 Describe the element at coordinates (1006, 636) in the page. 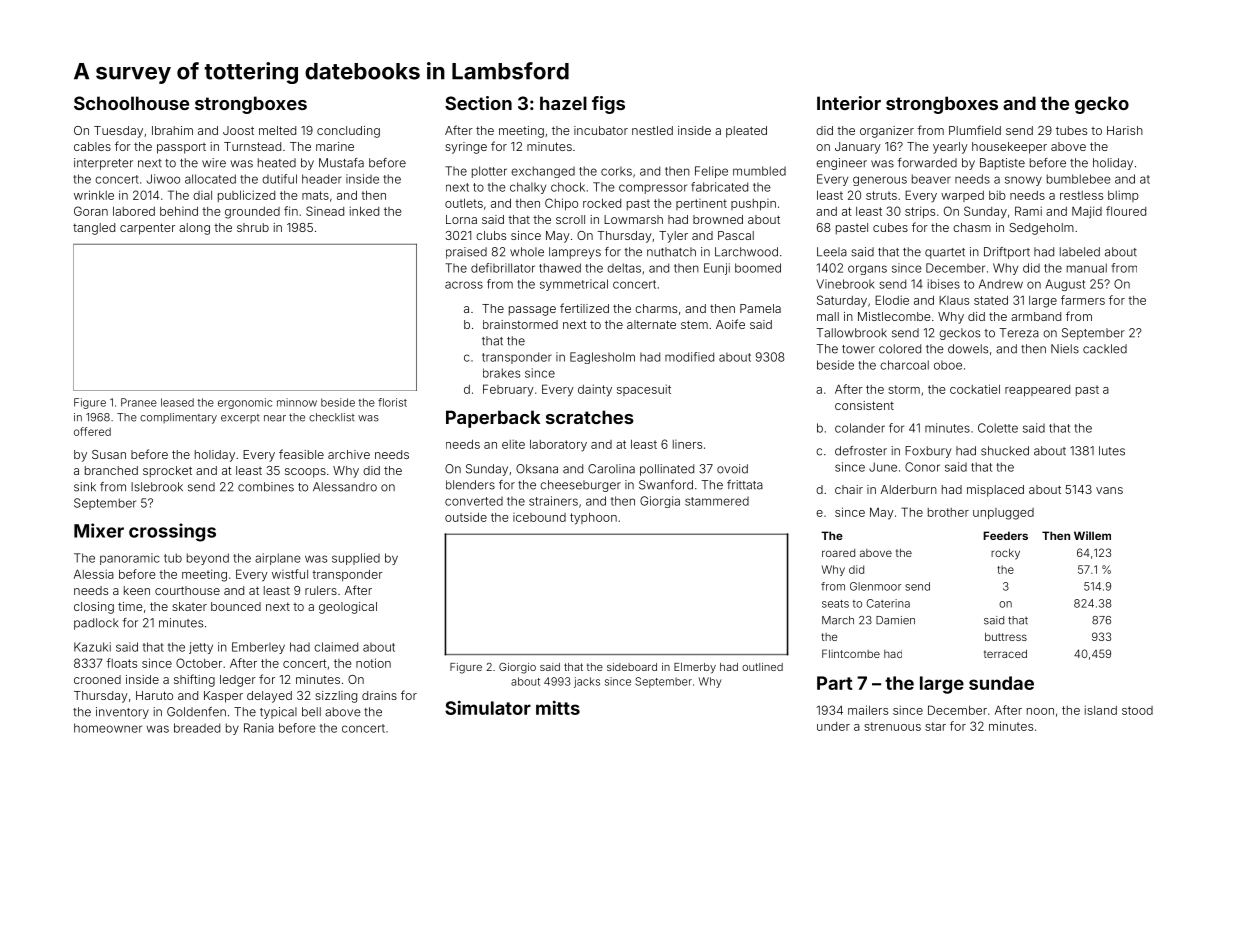

I see `buttress` at that location.
